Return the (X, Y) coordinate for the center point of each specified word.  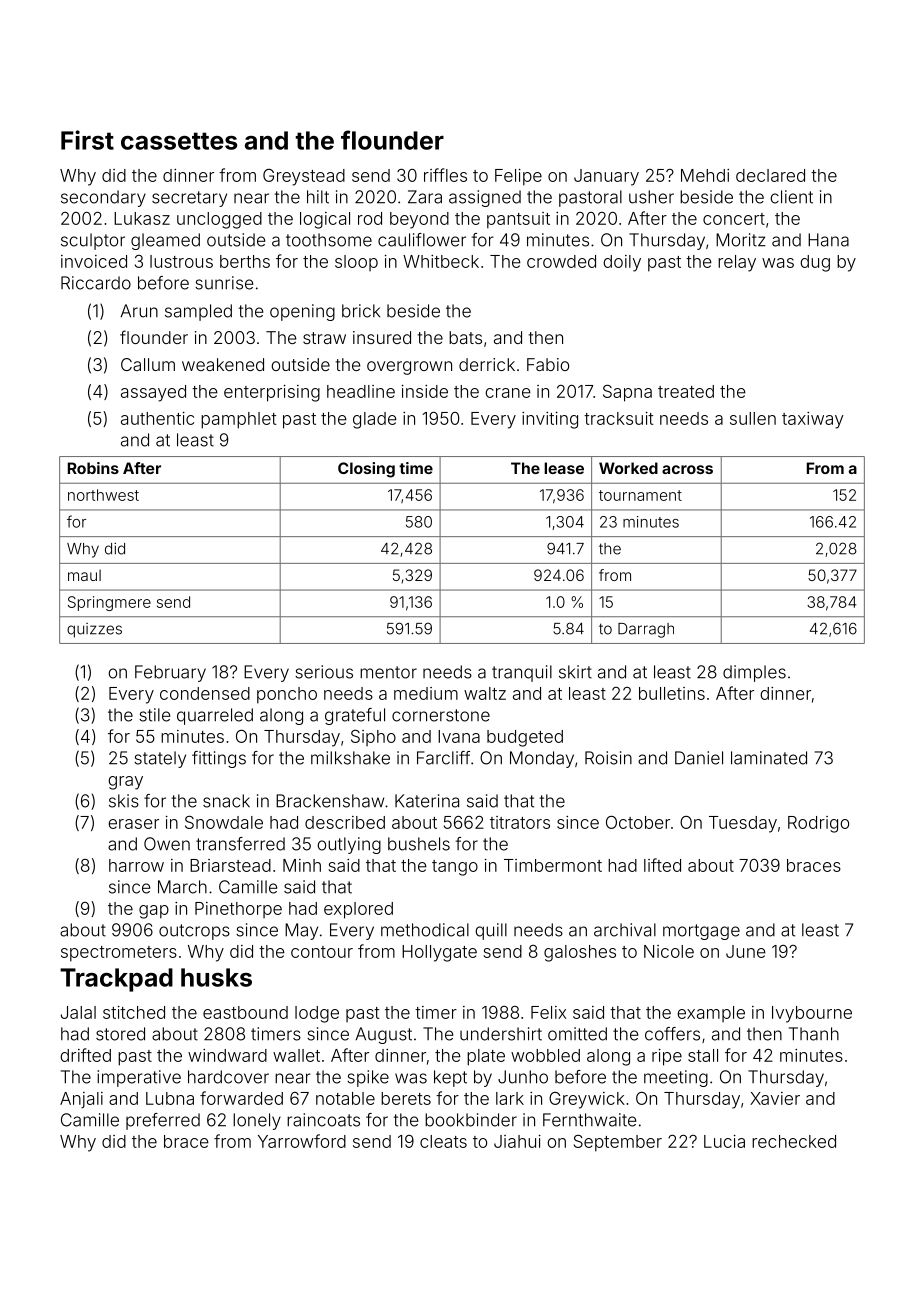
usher (651, 197)
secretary (189, 199)
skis (124, 801)
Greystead (304, 177)
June (746, 951)
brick (361, 311)
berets (406, 1098)
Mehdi (705, 175)
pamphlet (238, 420)
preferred (163, 1121)
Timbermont (553, 865)
